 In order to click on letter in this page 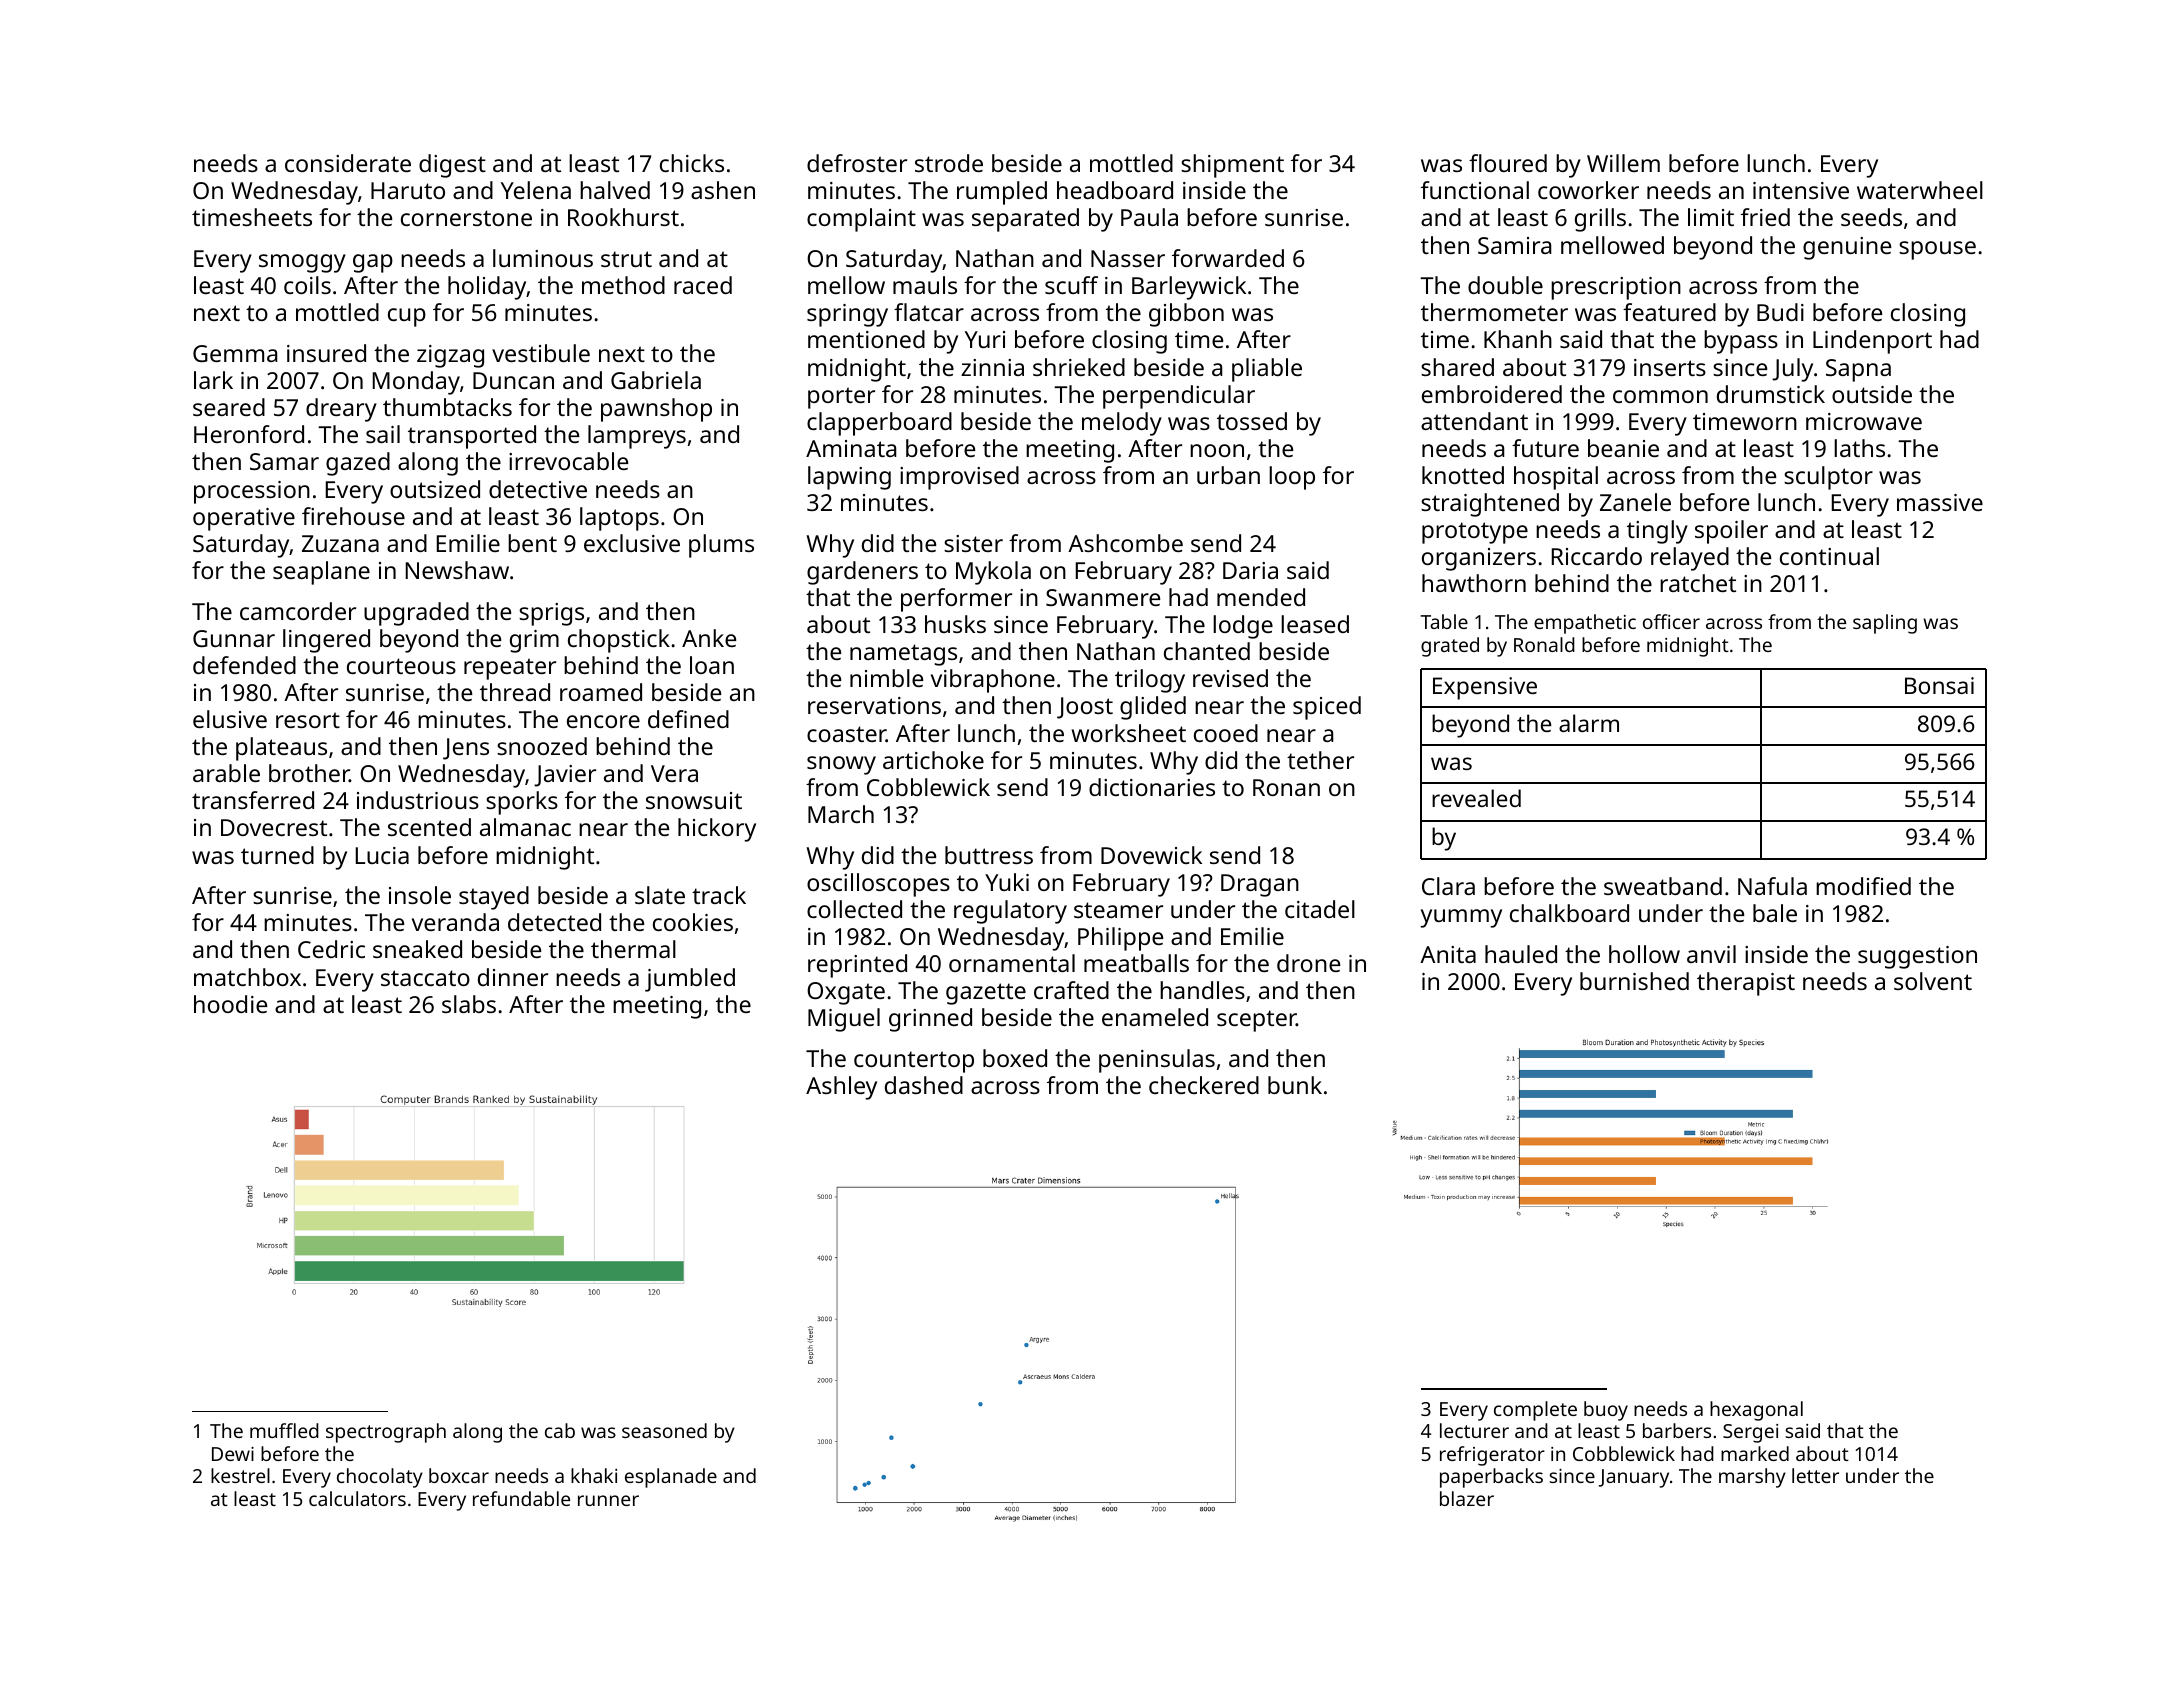, I will do `click(1815, 1475)`.
